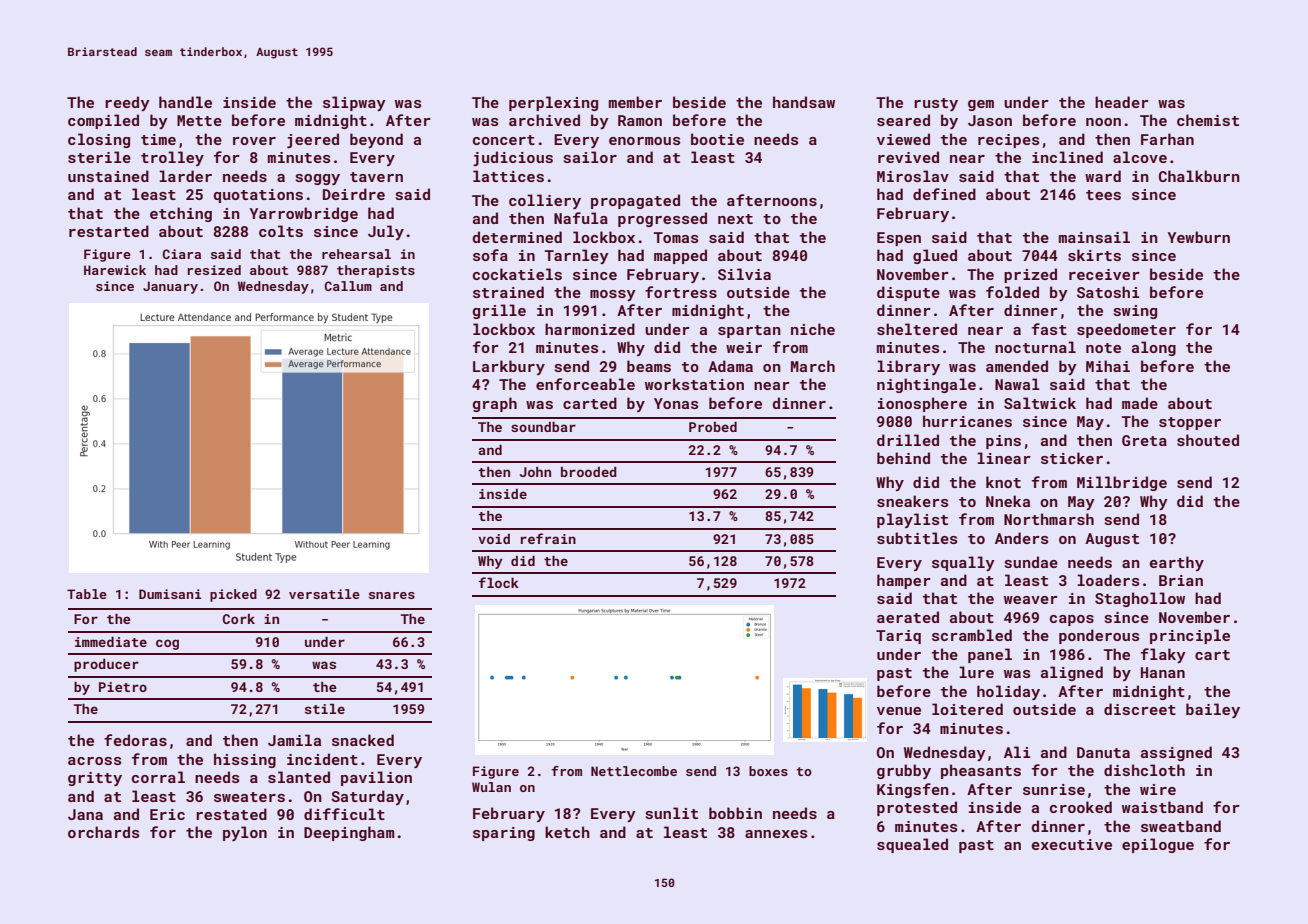 This page has height=924, width=1308. I want to click on pylon, so click(245, 833).
